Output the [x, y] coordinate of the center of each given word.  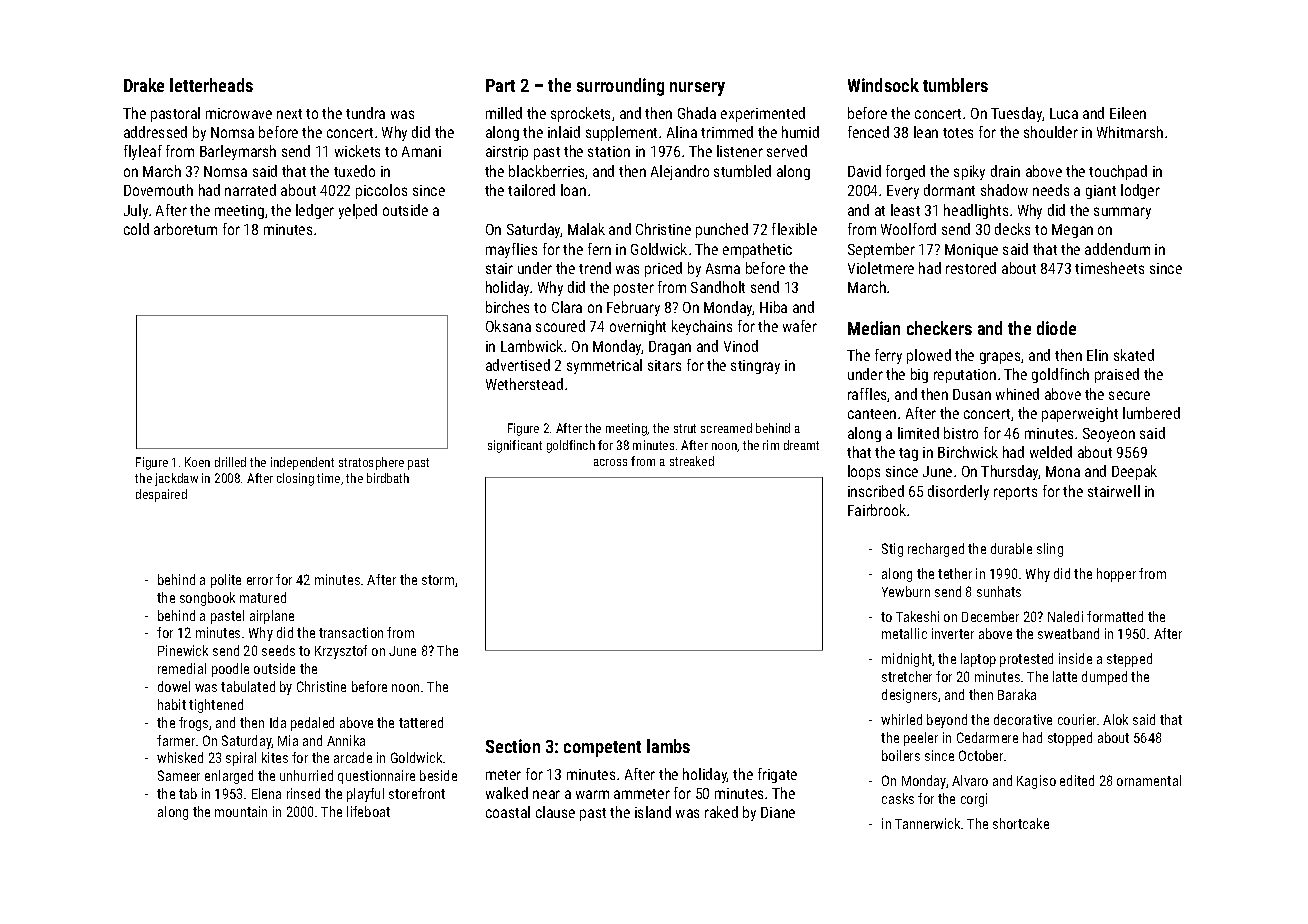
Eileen [1128, 113]
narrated [250, 190]
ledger [315, 211]
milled [504, 113]
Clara [567, 307]
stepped [1129, 660]
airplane [272, 617]
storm [438, 580]
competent [602, 749]
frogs [193, 724]
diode [1056, 328]
